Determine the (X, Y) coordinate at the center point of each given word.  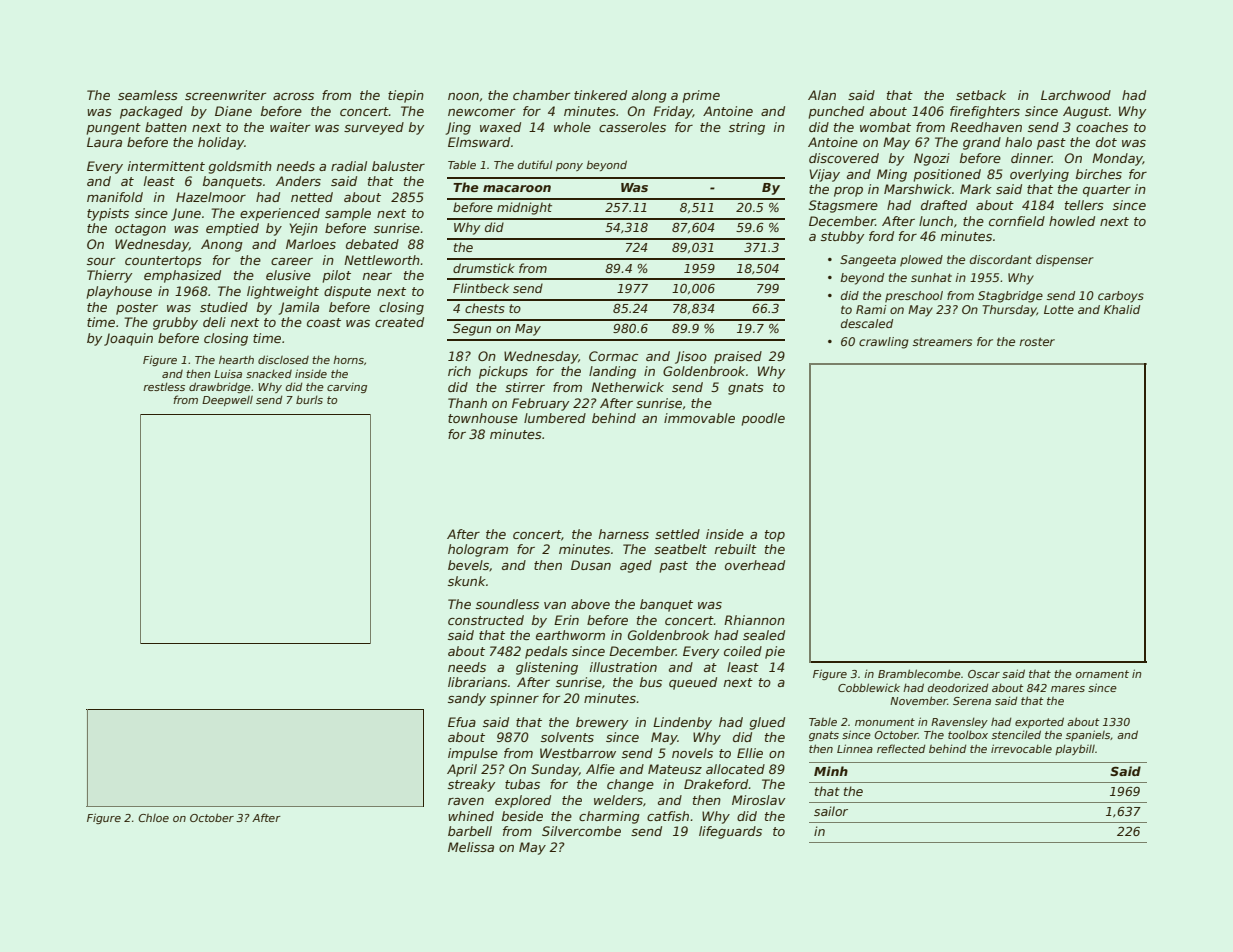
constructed (486, 620)
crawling (884, 343)
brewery (602, 723)
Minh (831, 771)
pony (569, 167)
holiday (221, 143)
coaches (1102, 127)
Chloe (153, 818)
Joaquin (128, 339)
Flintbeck (481, 288)
